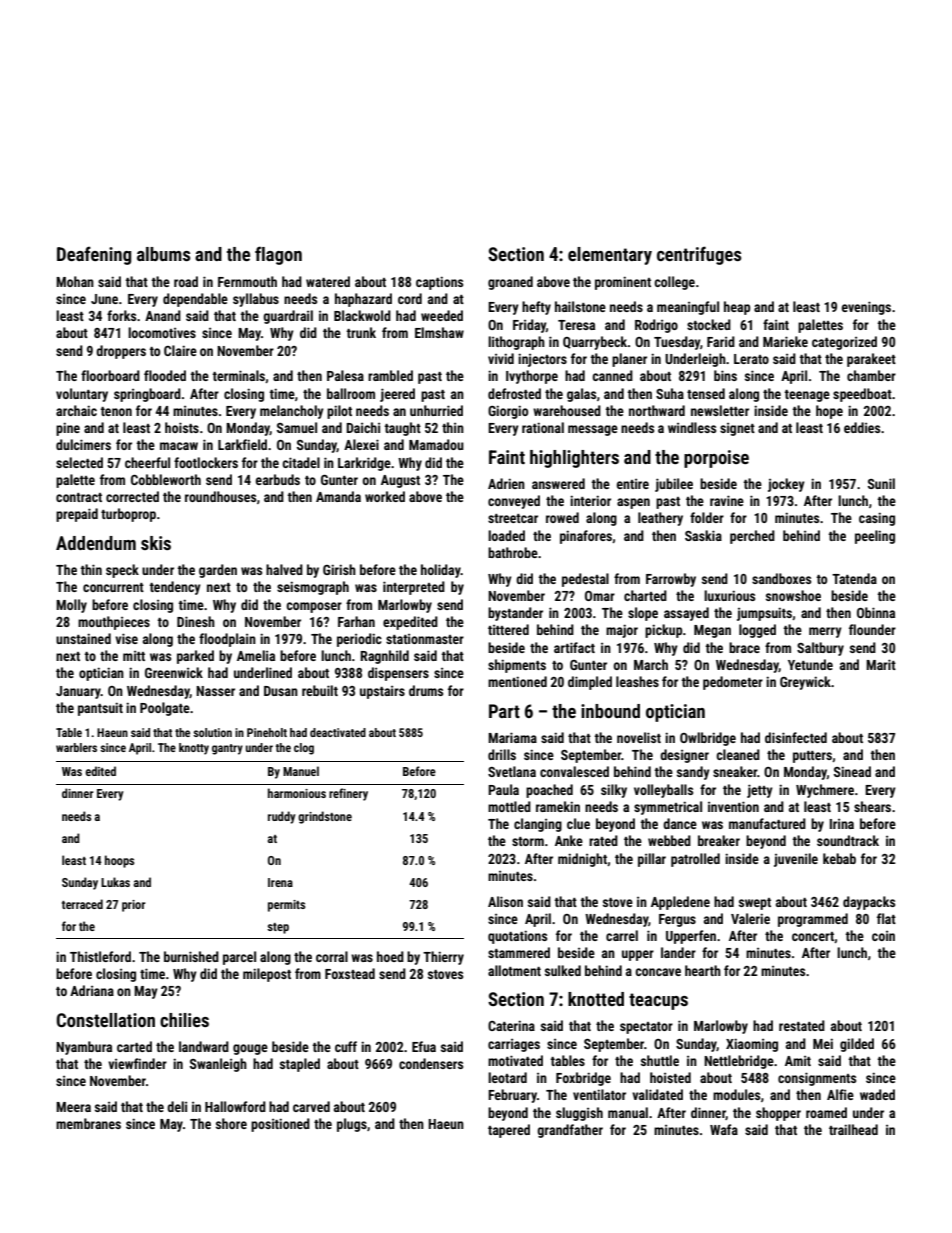 The height and width of the screenshot is (1233, 952). What do you see at coordinates (699, 255) in the screenshot?
I see `centrifuges` at bounding box center [699, 255].
